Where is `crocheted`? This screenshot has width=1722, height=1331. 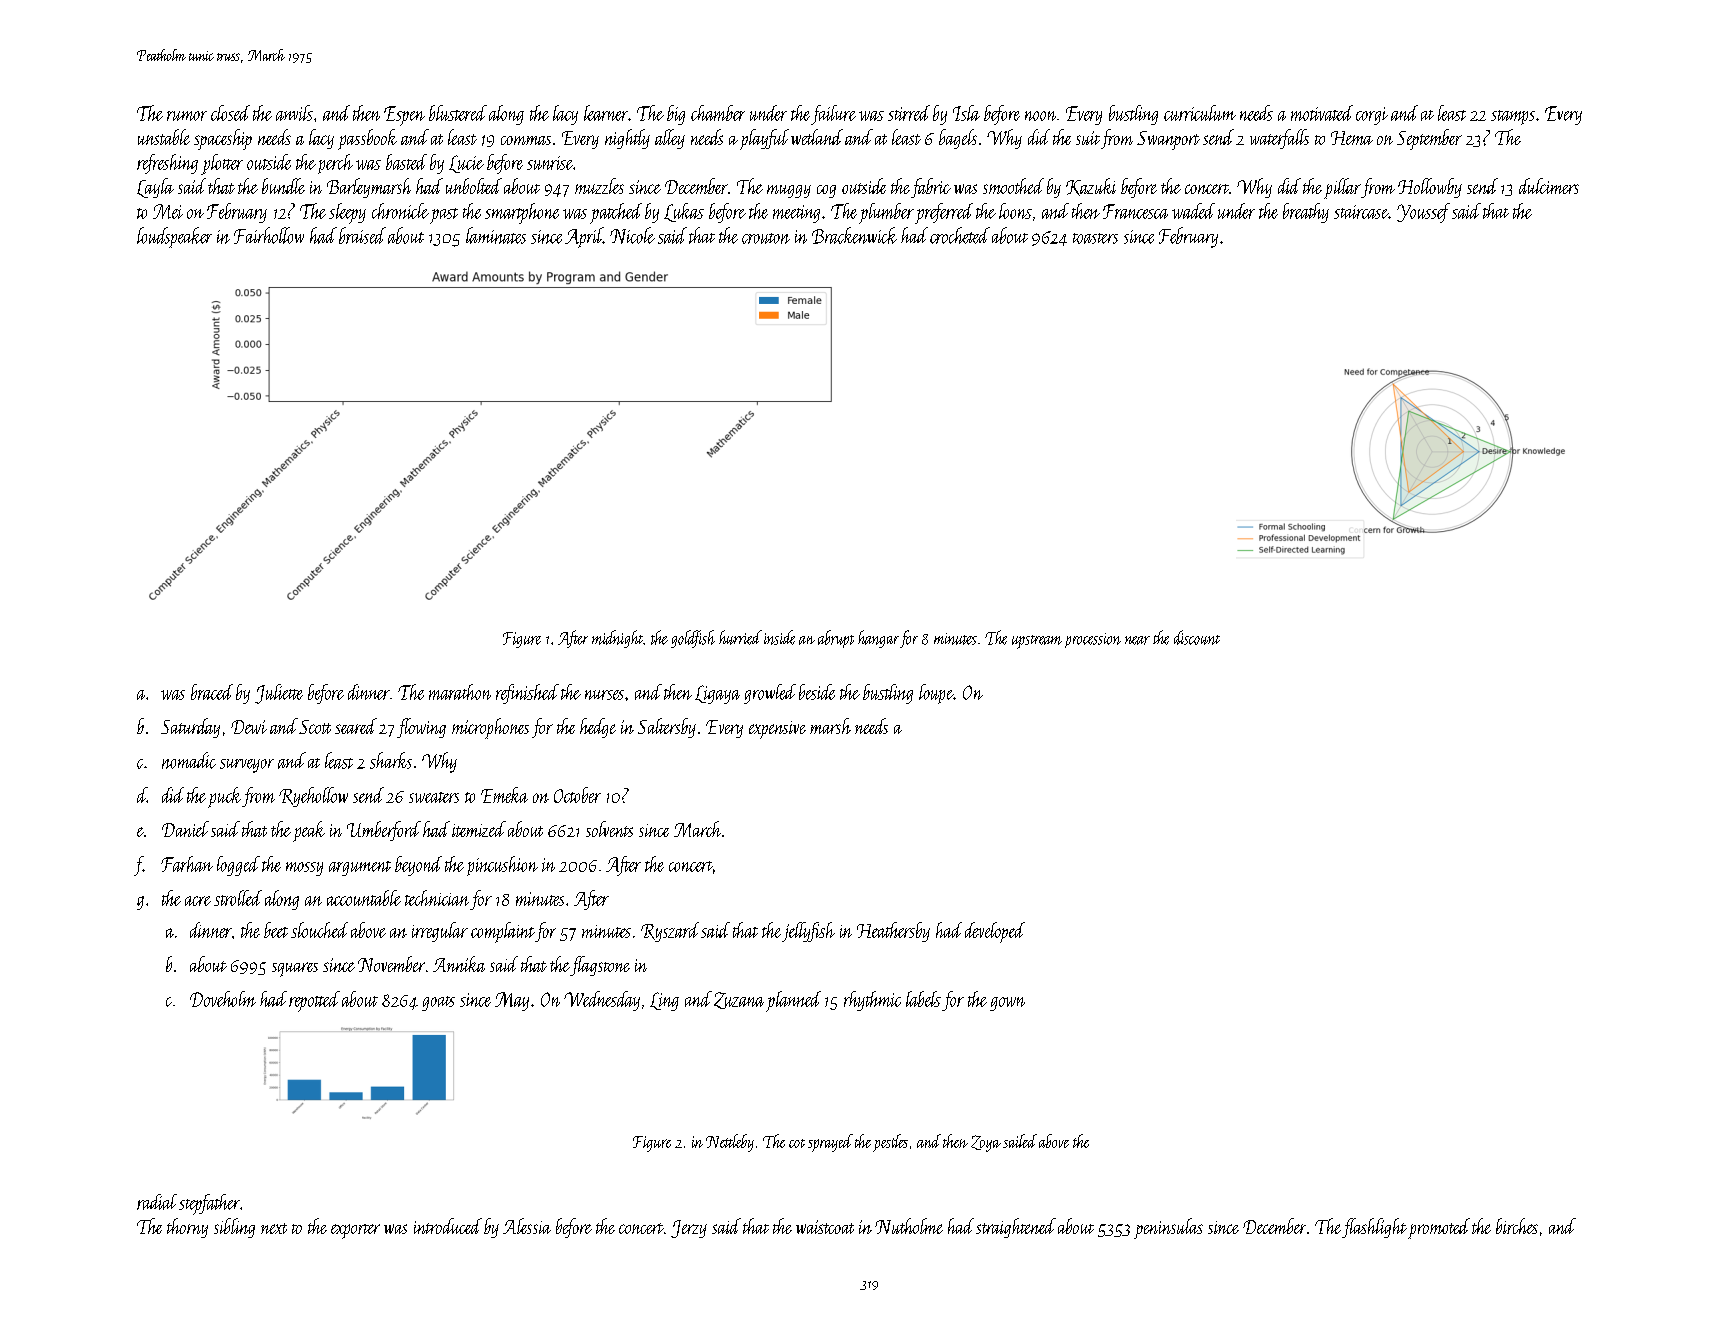 crocheted is located at coordinates (960, 235).
